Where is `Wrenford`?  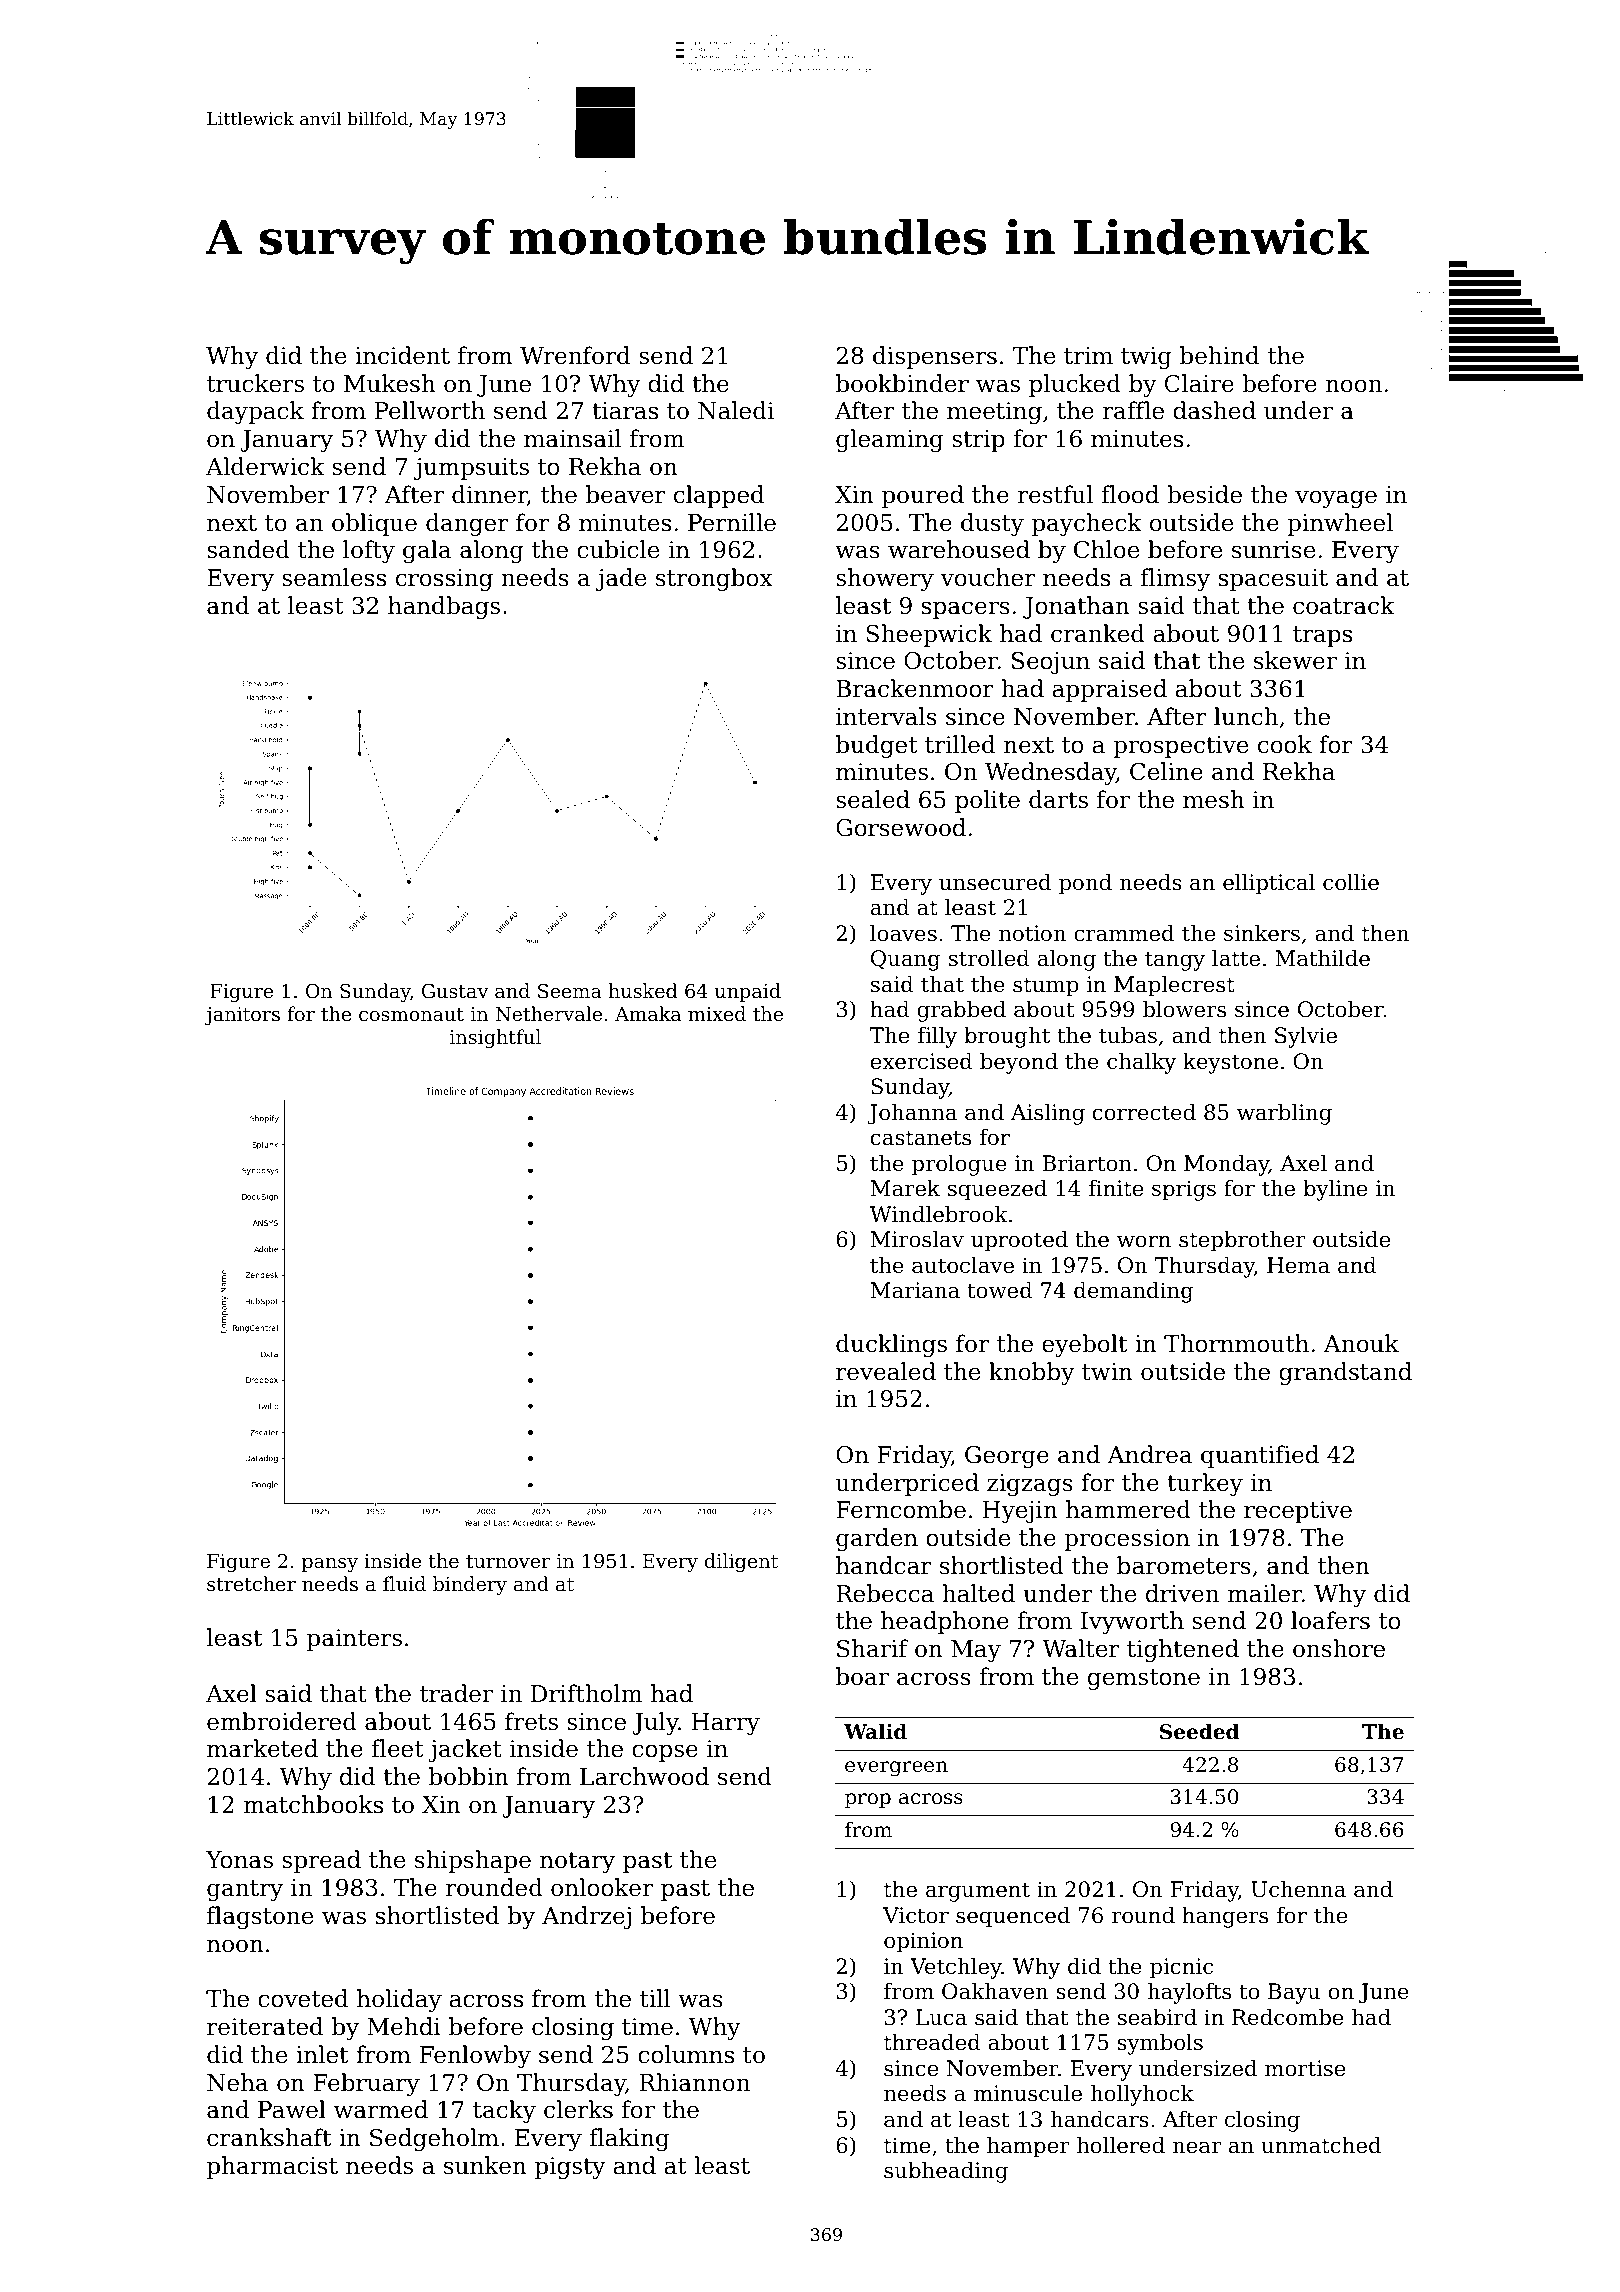 Wrenford is located at coordinates (575, 355).
